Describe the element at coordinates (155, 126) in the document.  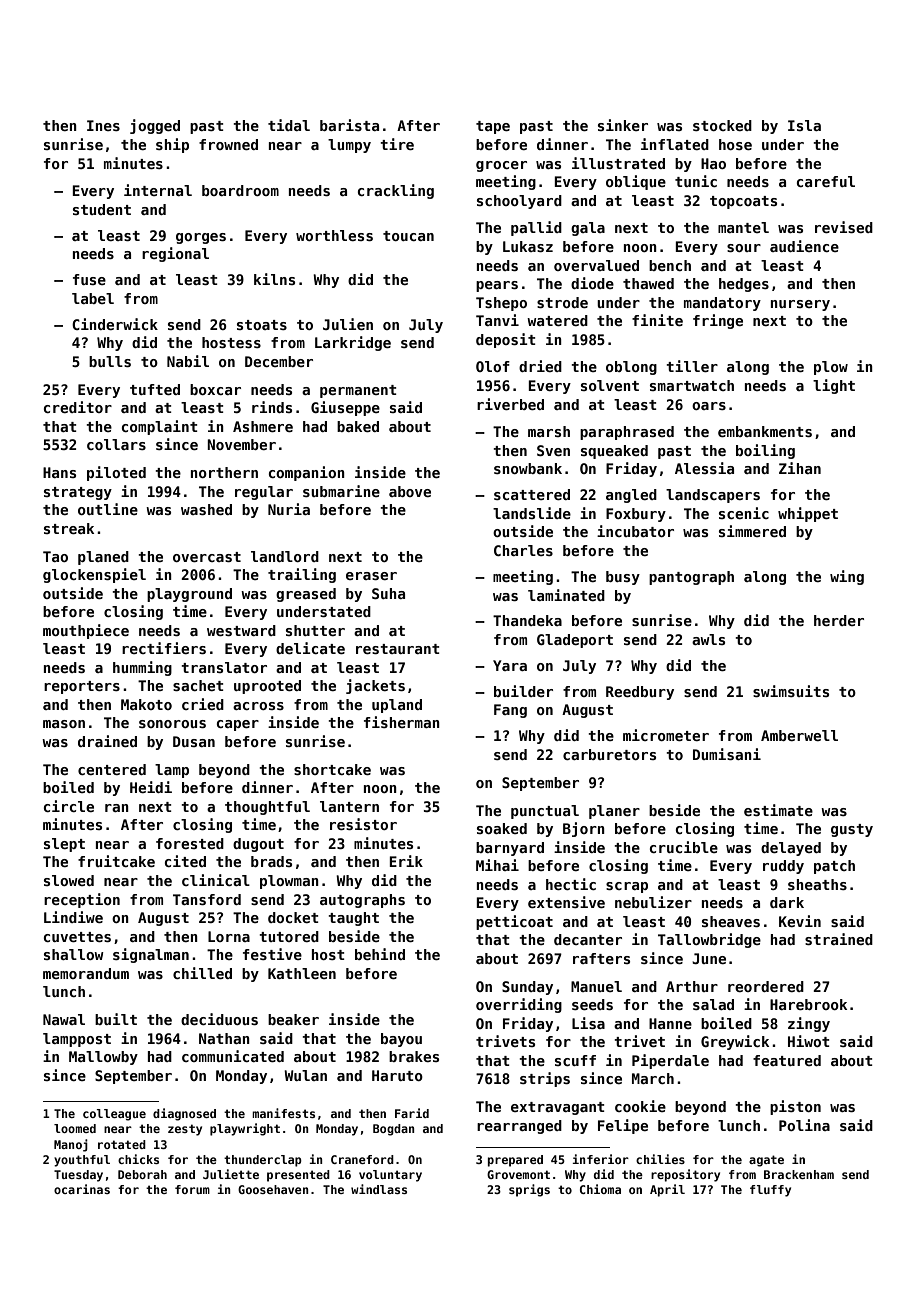
I see `jogged` at that location.
